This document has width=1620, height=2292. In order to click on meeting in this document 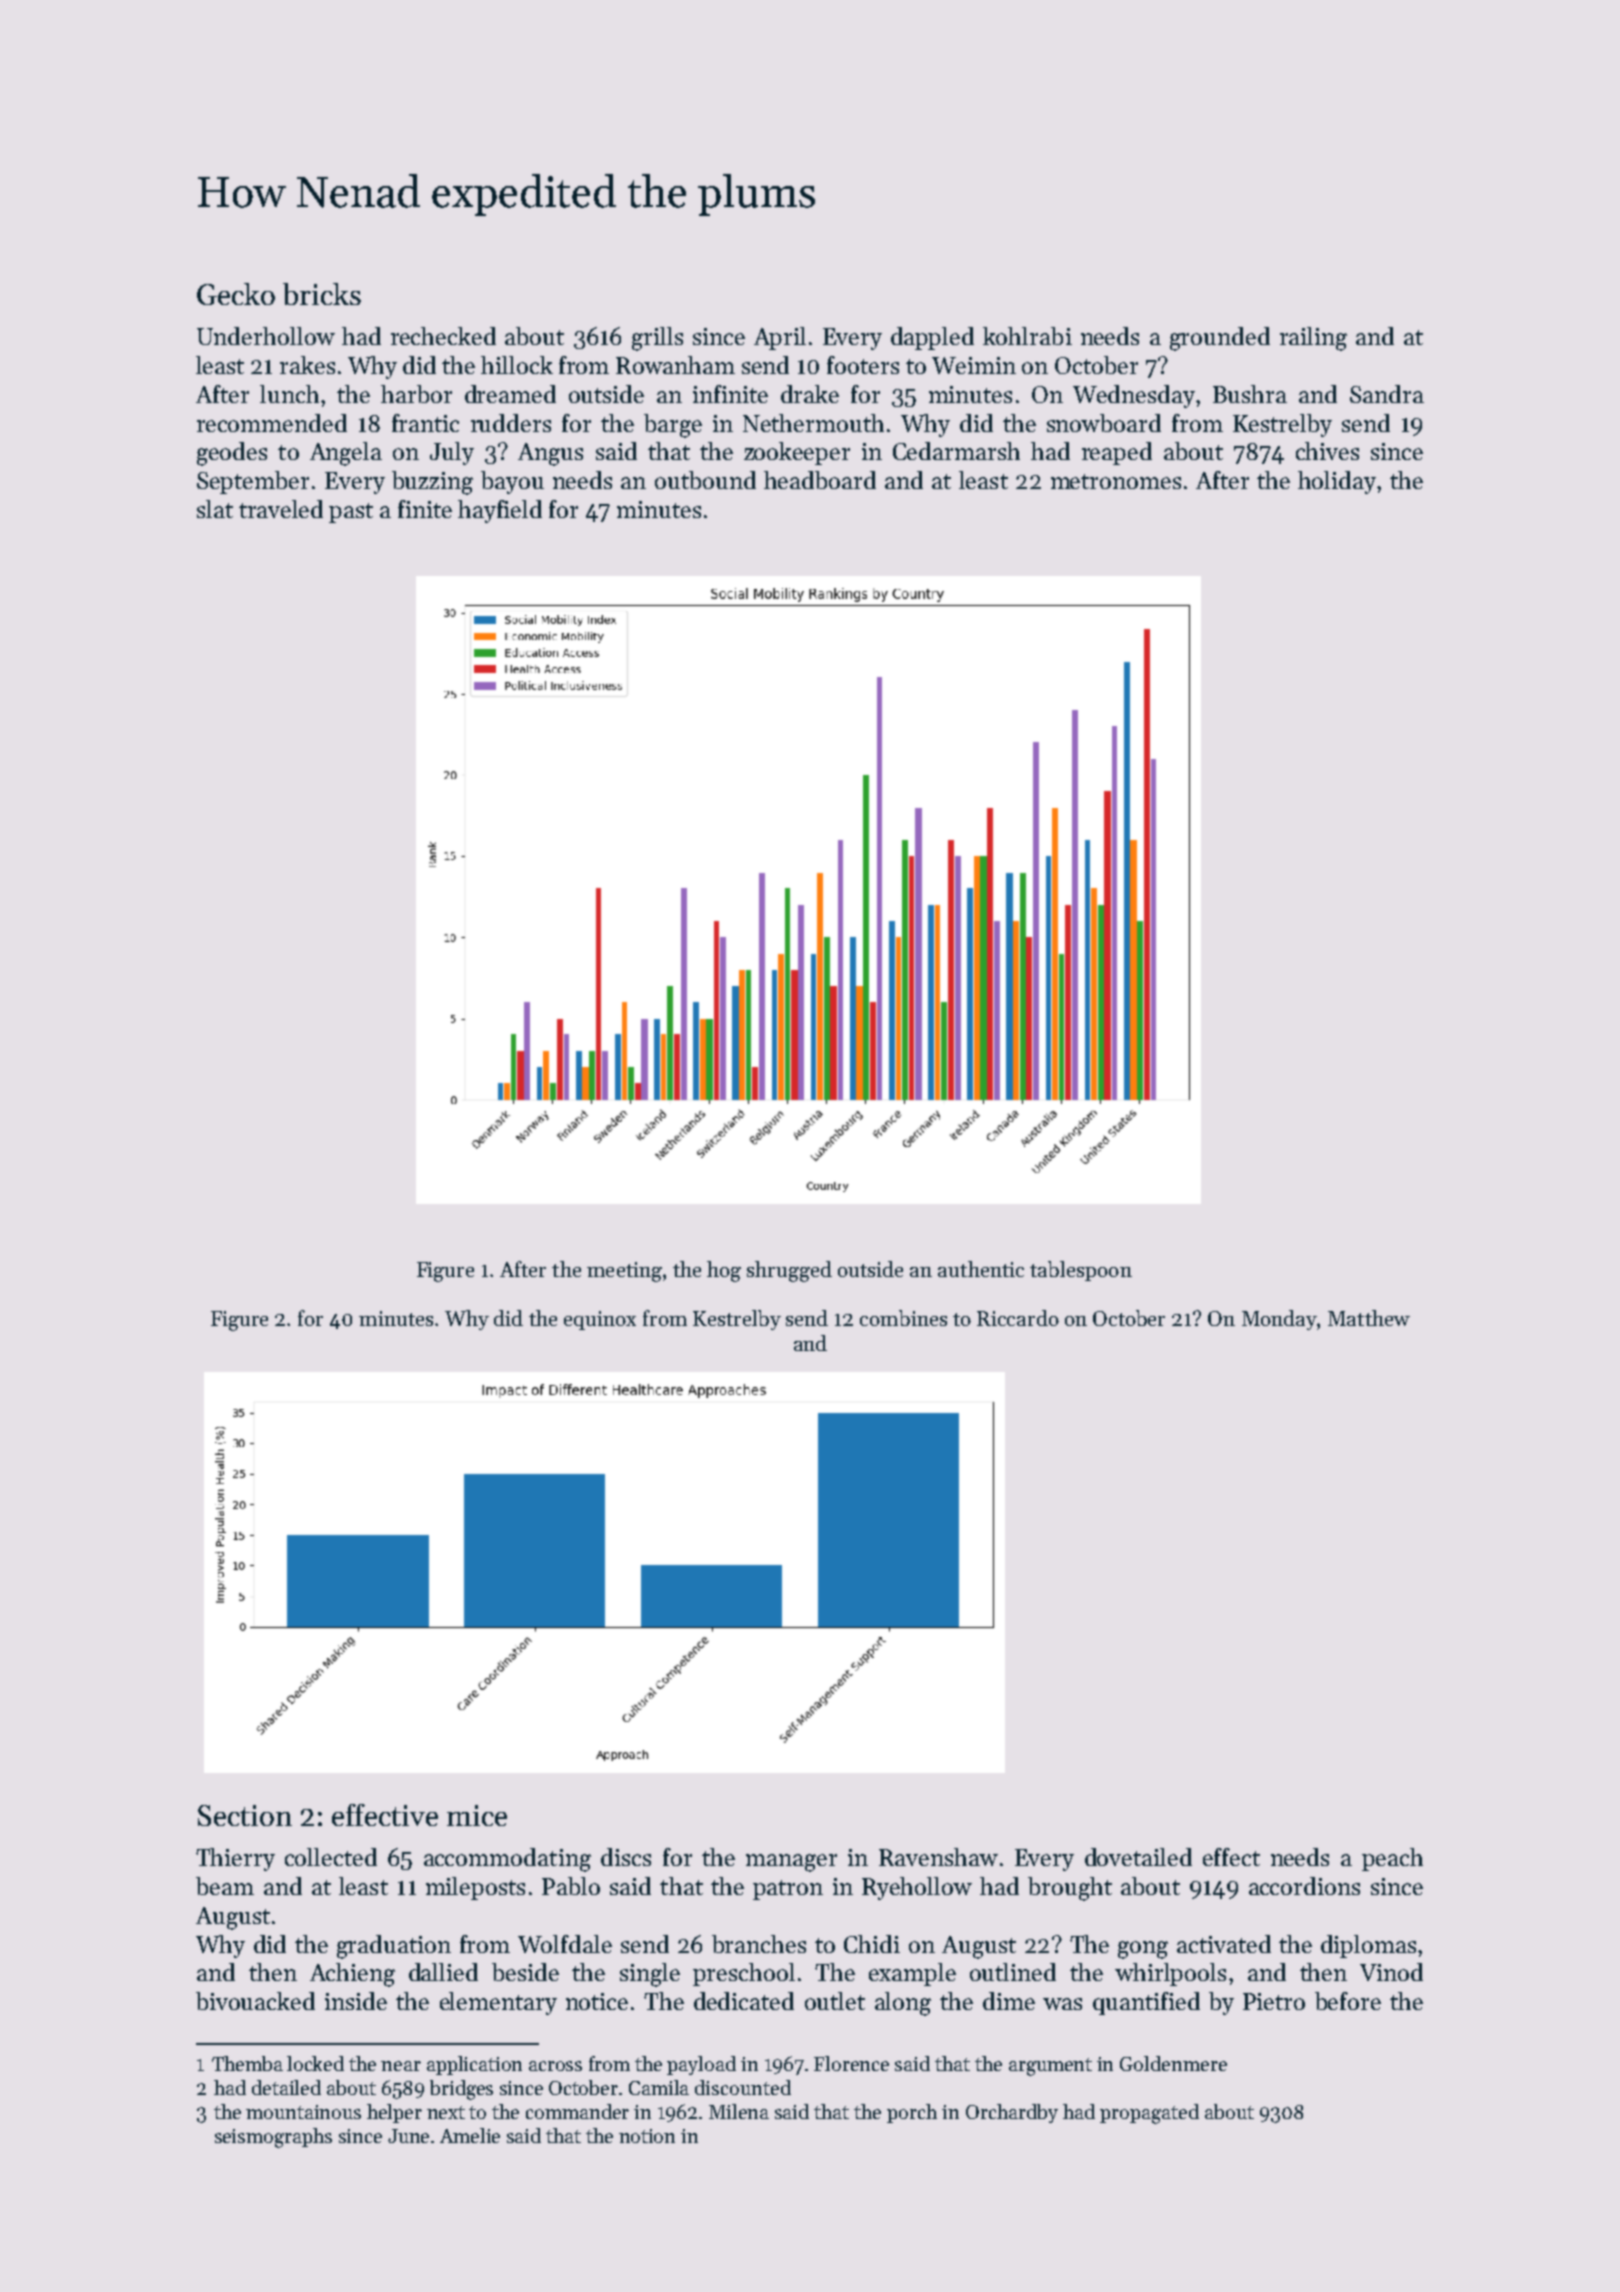, I will do `click(624, 1272)`.
